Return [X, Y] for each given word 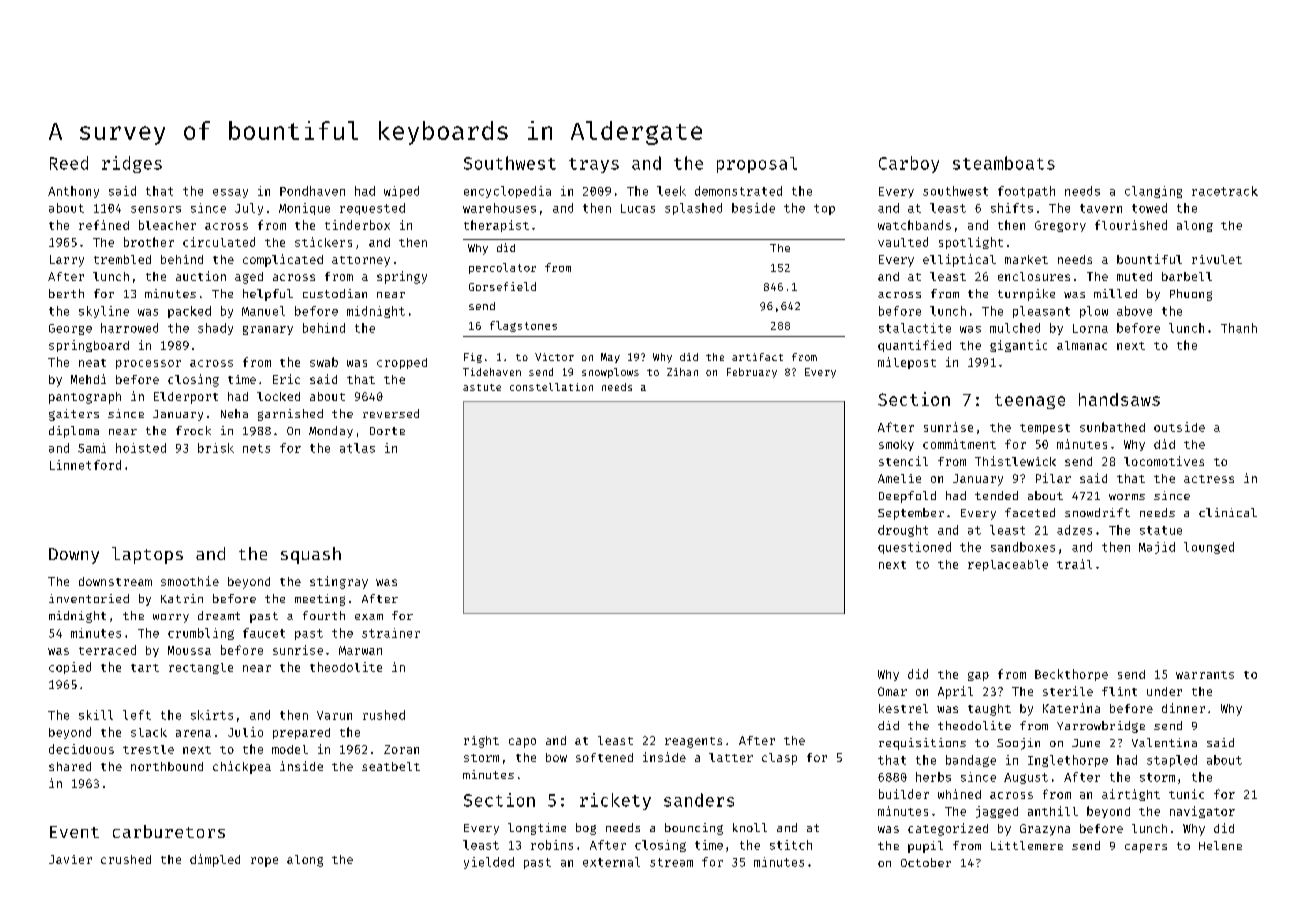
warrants [1205, 675]
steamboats [1004, 163]
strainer [391, 633]
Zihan [682, 372]
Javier [70, 859]
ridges [132, 164]
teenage [1030, 401]
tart [145, 668]
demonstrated [738, 191]
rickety [615, 801]
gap [978, 676]
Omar [892, 691]
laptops [147, 555]
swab [324, 362]
